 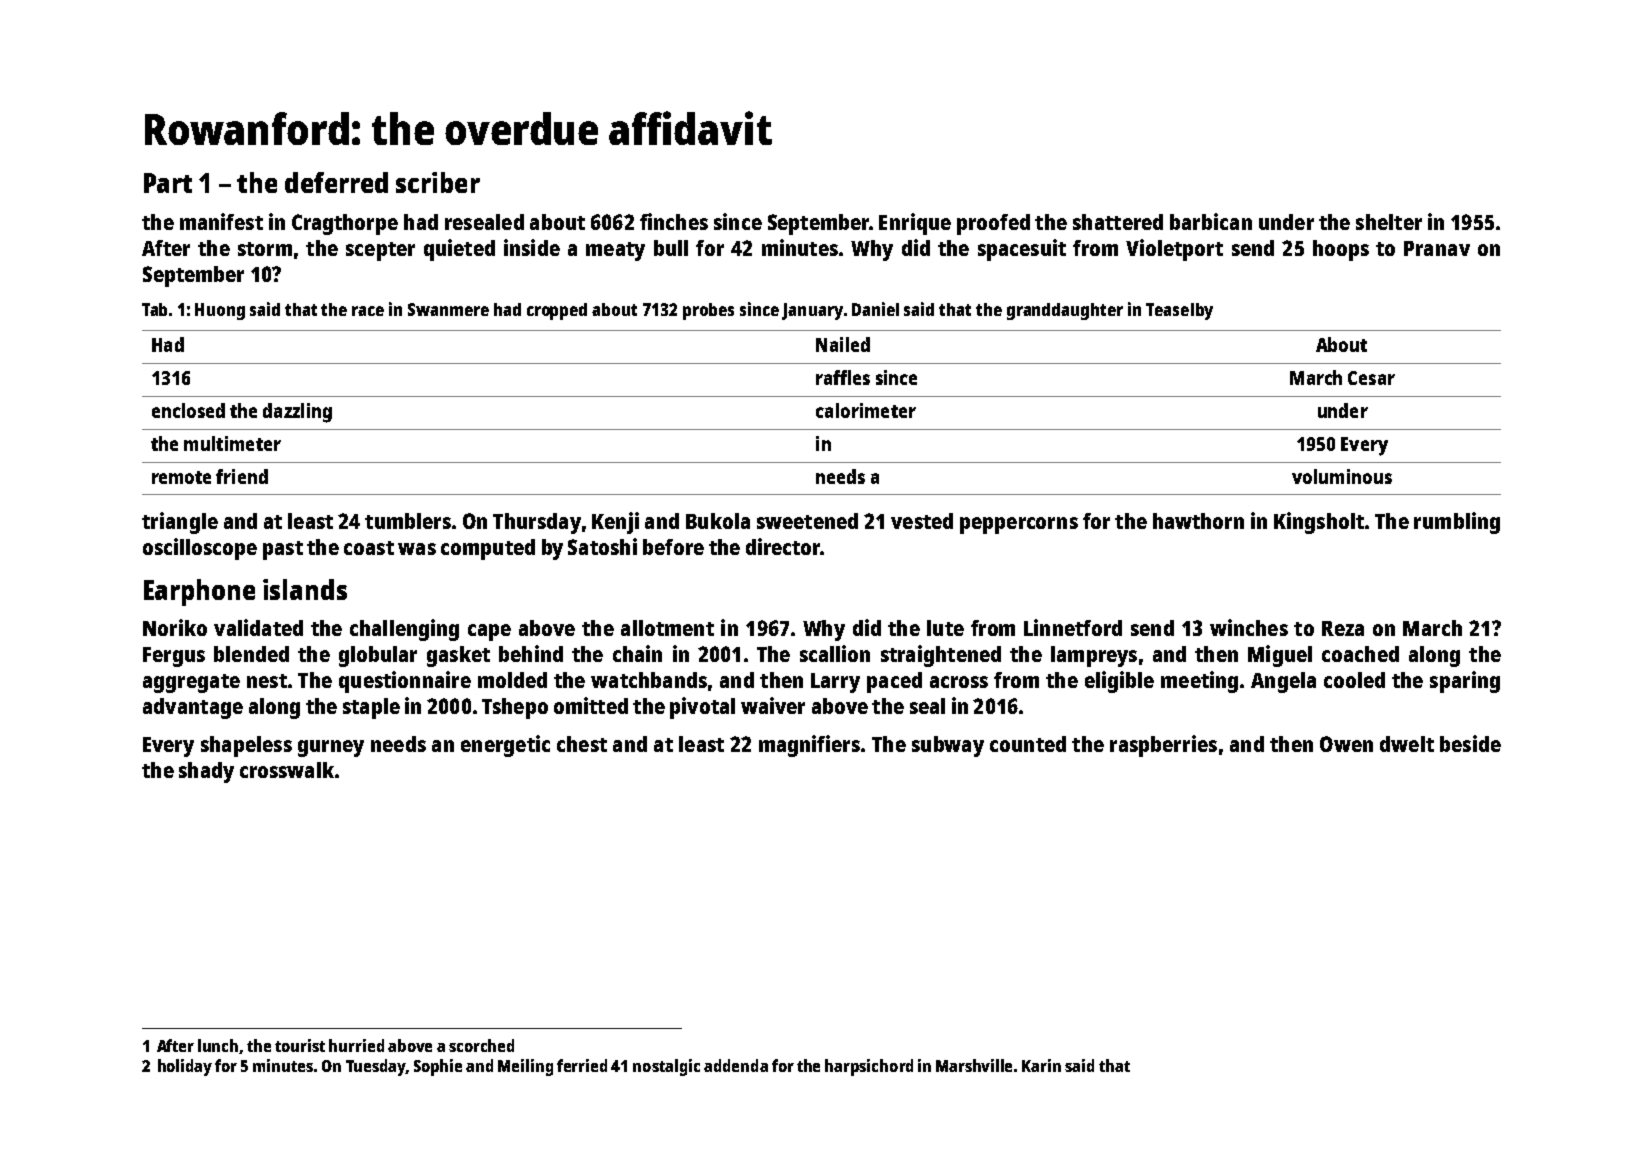 What do you see at coordinates (869, 1067) in the screenshot?
I see `harpsichord` at bounding box center [869, 1067].
